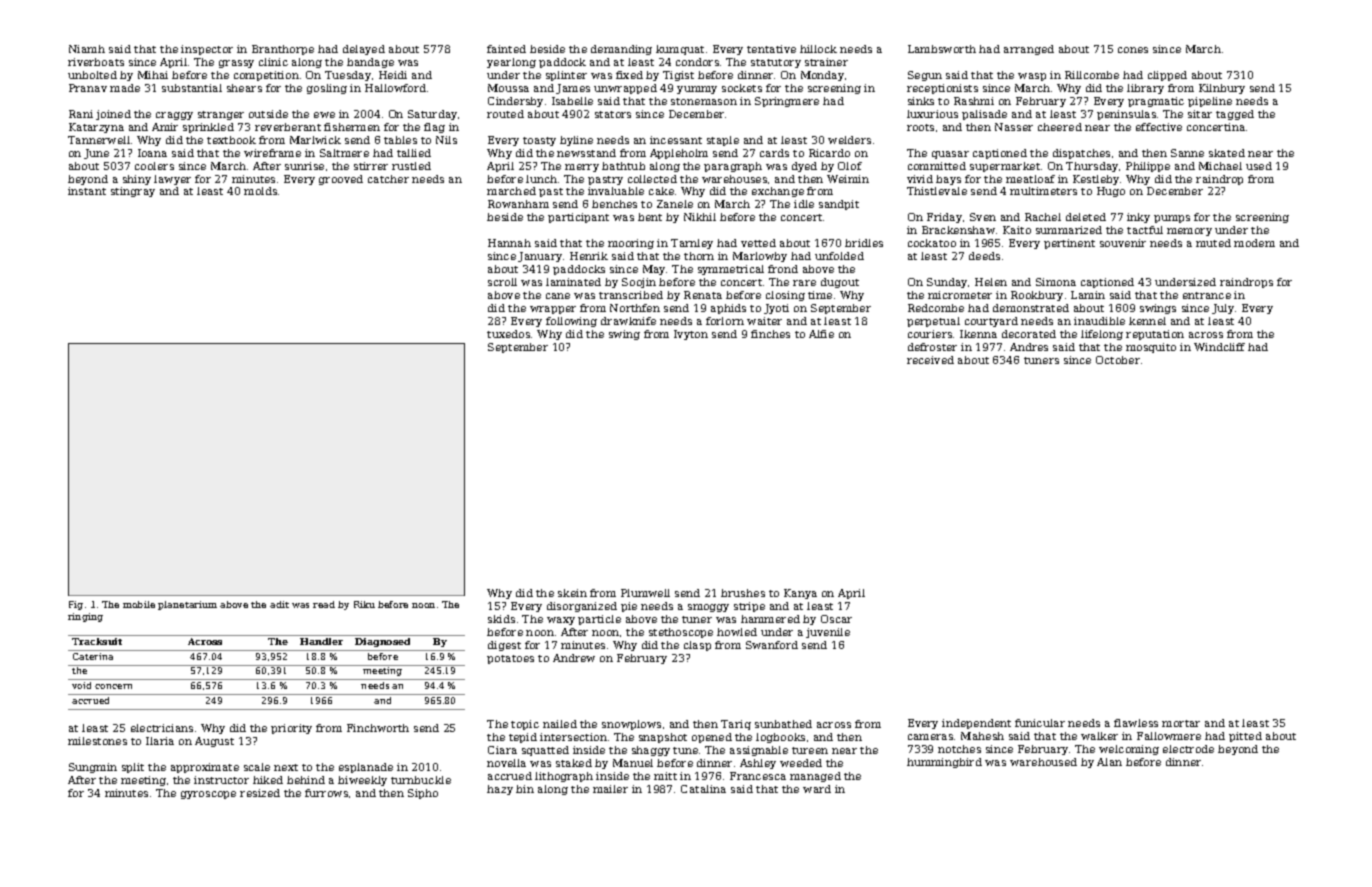  Describe the element at coordinates (1118, 360) in the screenshot. I see `October` at that location.
